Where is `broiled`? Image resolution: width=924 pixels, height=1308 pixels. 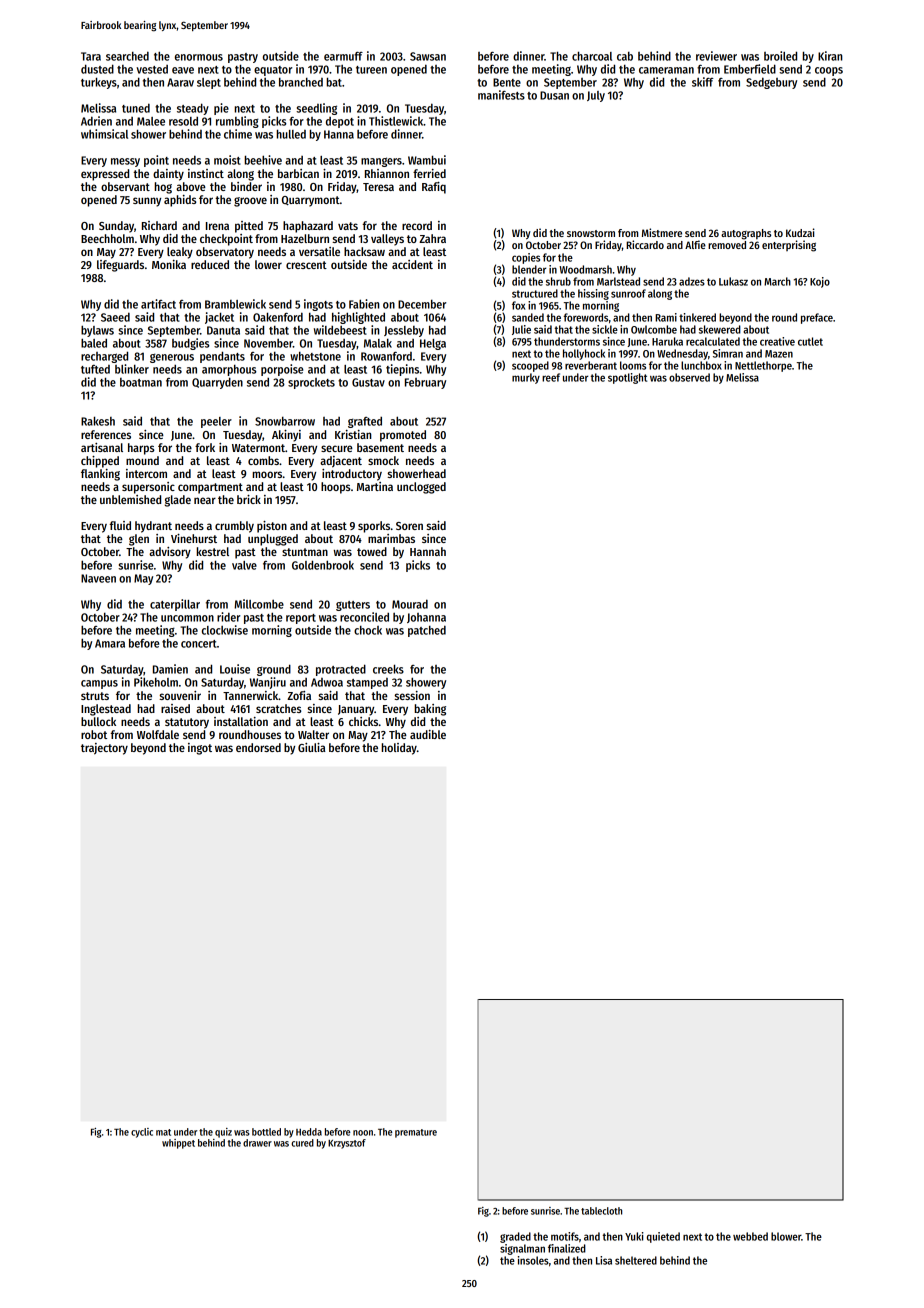 broiled is located at coordinates (780, 56).
